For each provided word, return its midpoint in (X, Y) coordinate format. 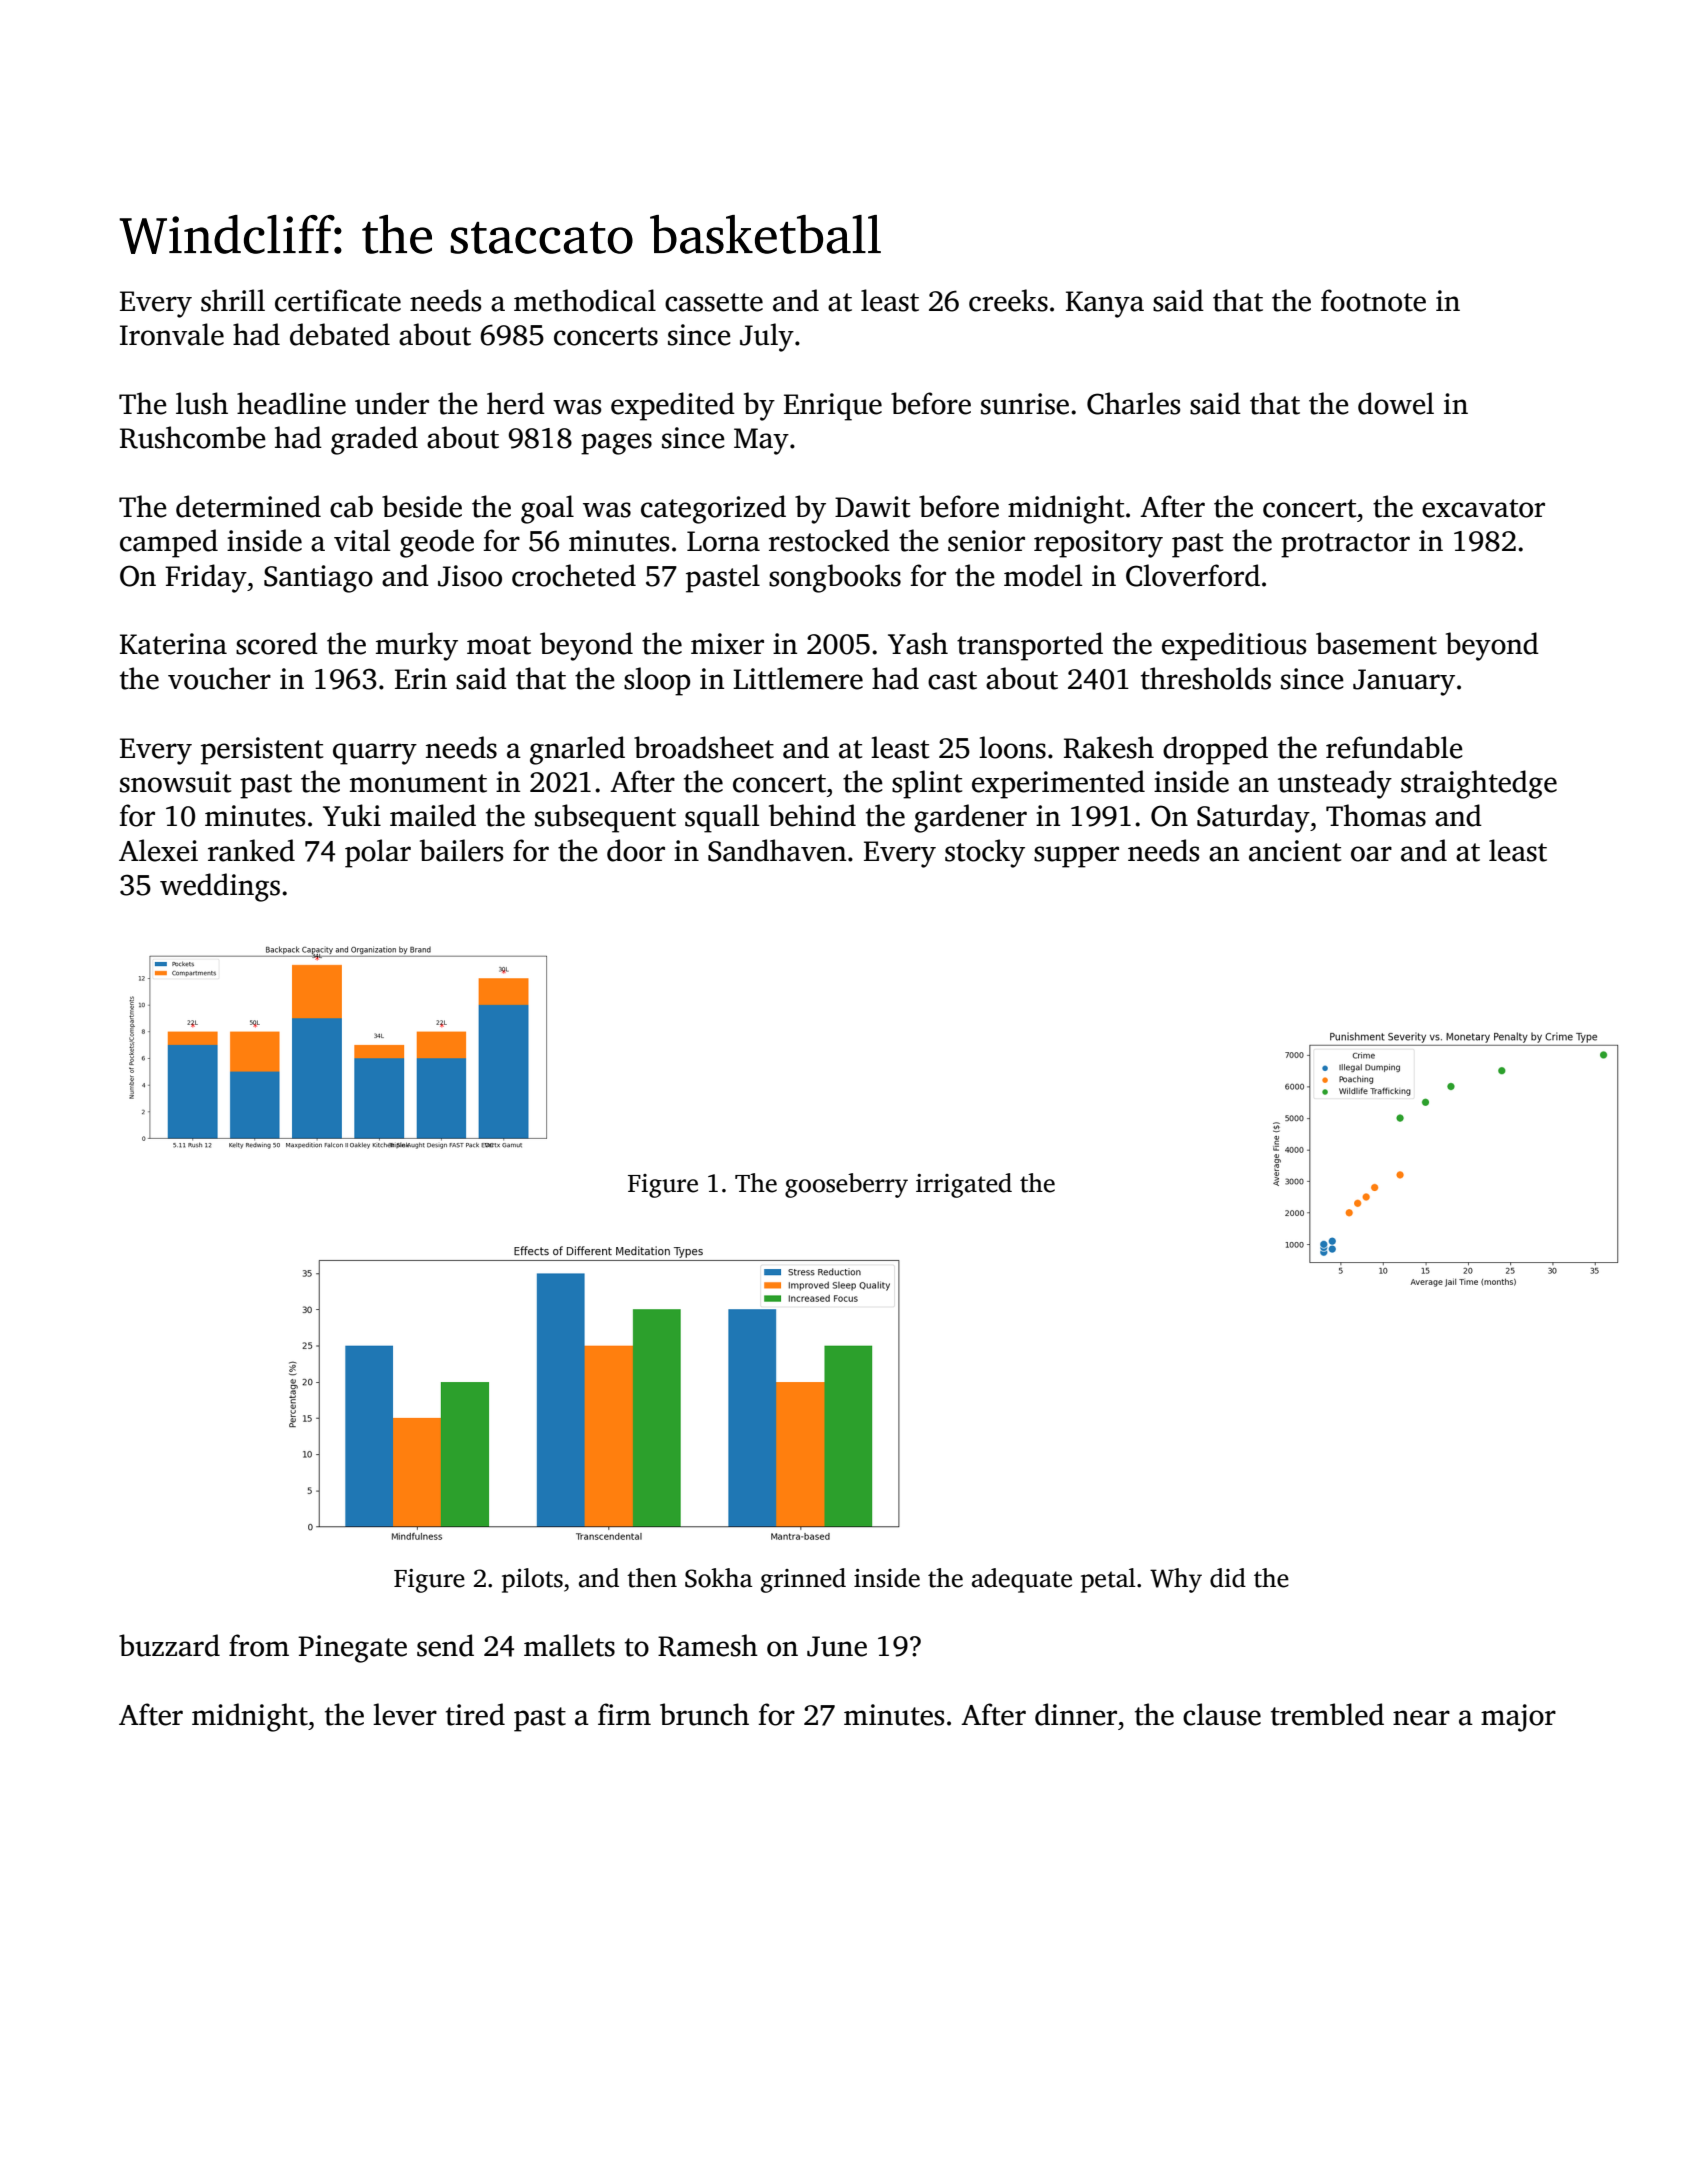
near (1421, 1718)
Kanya (1105, 304)
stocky (985, 853)
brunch (704, 1714)
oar (1371, 854)
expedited (673, 406)
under (392, 403)
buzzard (169, 1645)
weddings (220, 887)
